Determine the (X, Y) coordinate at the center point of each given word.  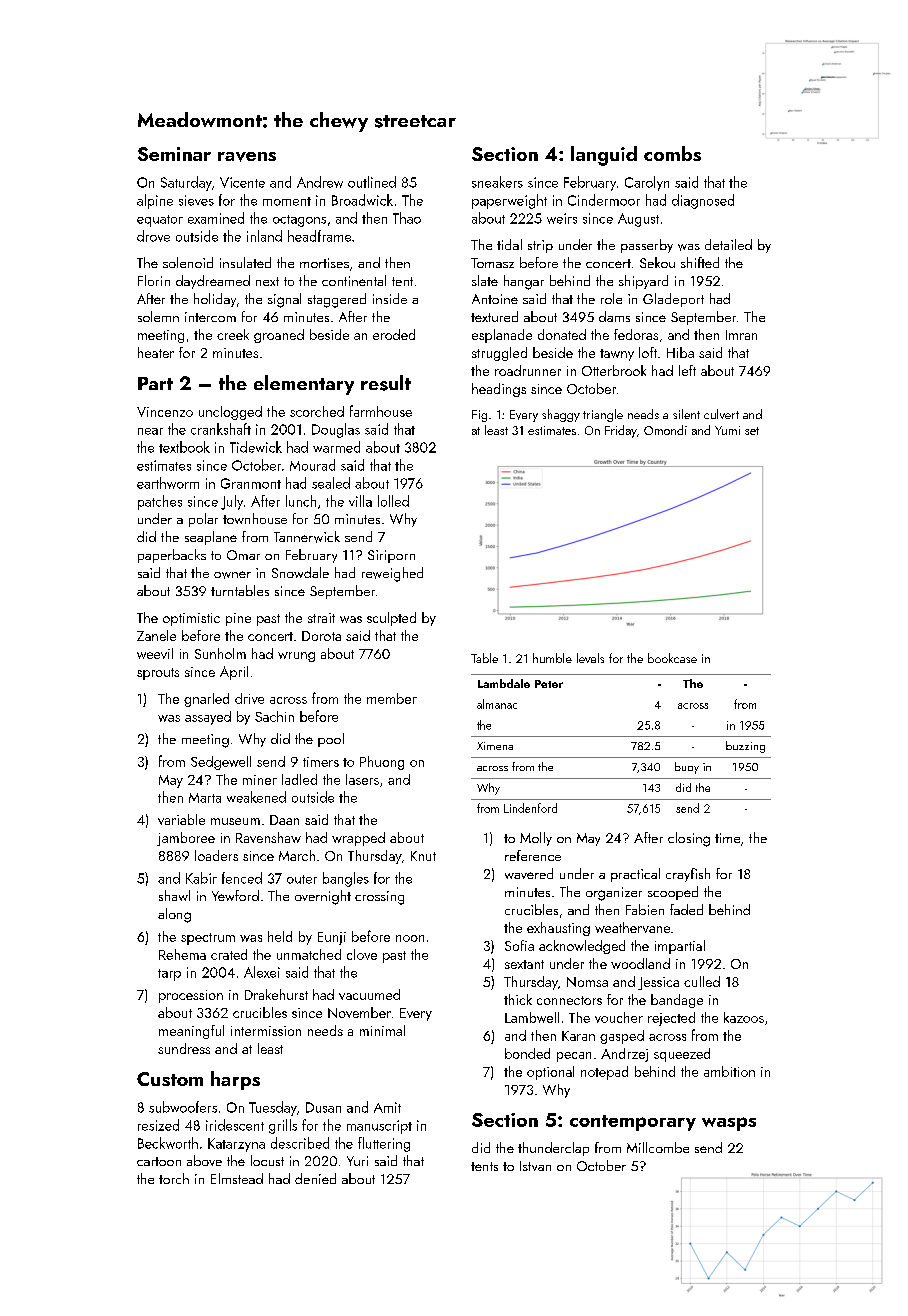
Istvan (535, 1166)
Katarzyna (236, 1145)
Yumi (727, 430)
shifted (700, 262)
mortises (324, 263)
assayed (208, 718)
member (392, 698)
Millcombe (658, 1147)
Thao (407, 218)
